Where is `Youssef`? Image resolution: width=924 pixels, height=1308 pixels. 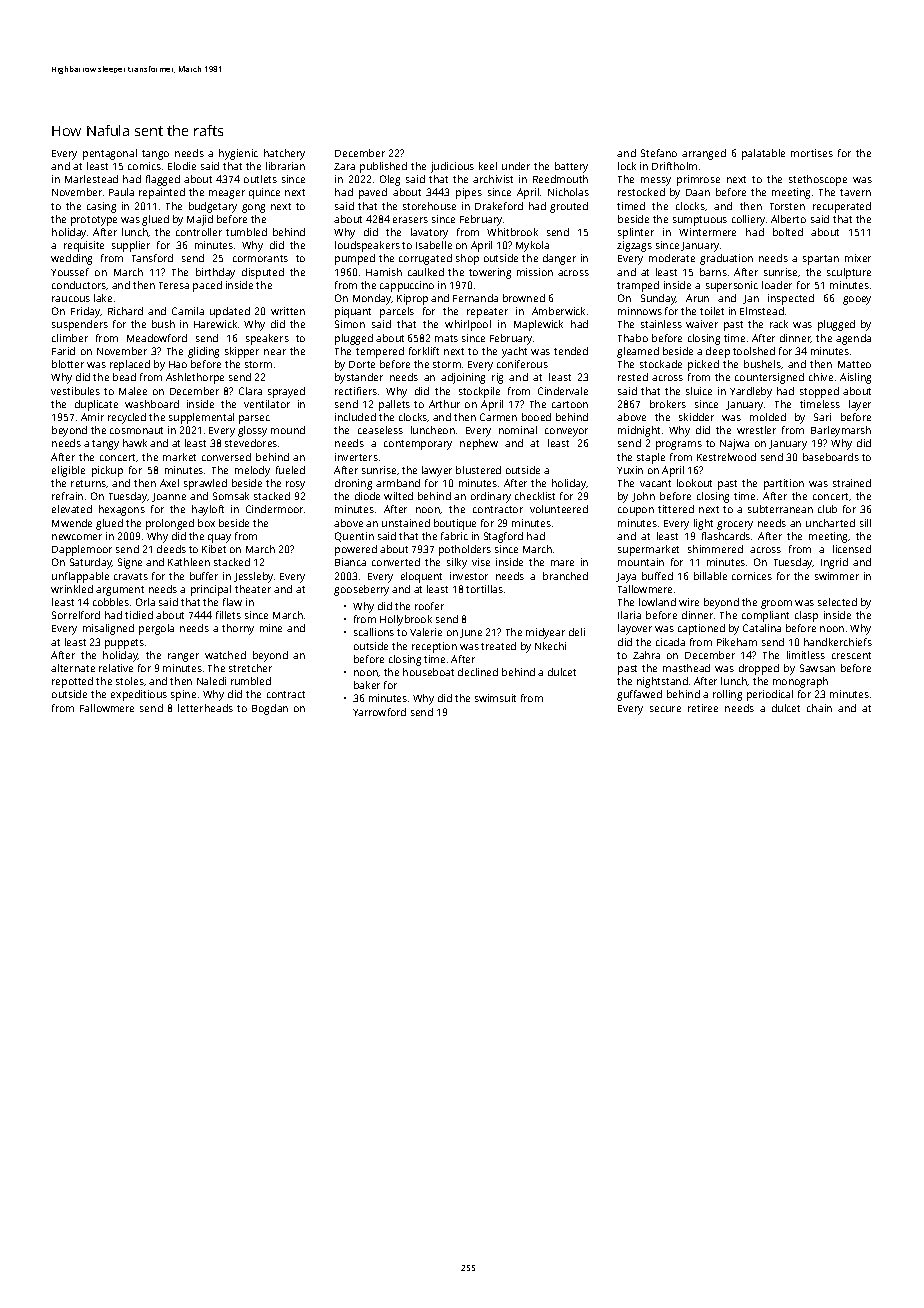
Youssef is located at coordinates (70, 272).
